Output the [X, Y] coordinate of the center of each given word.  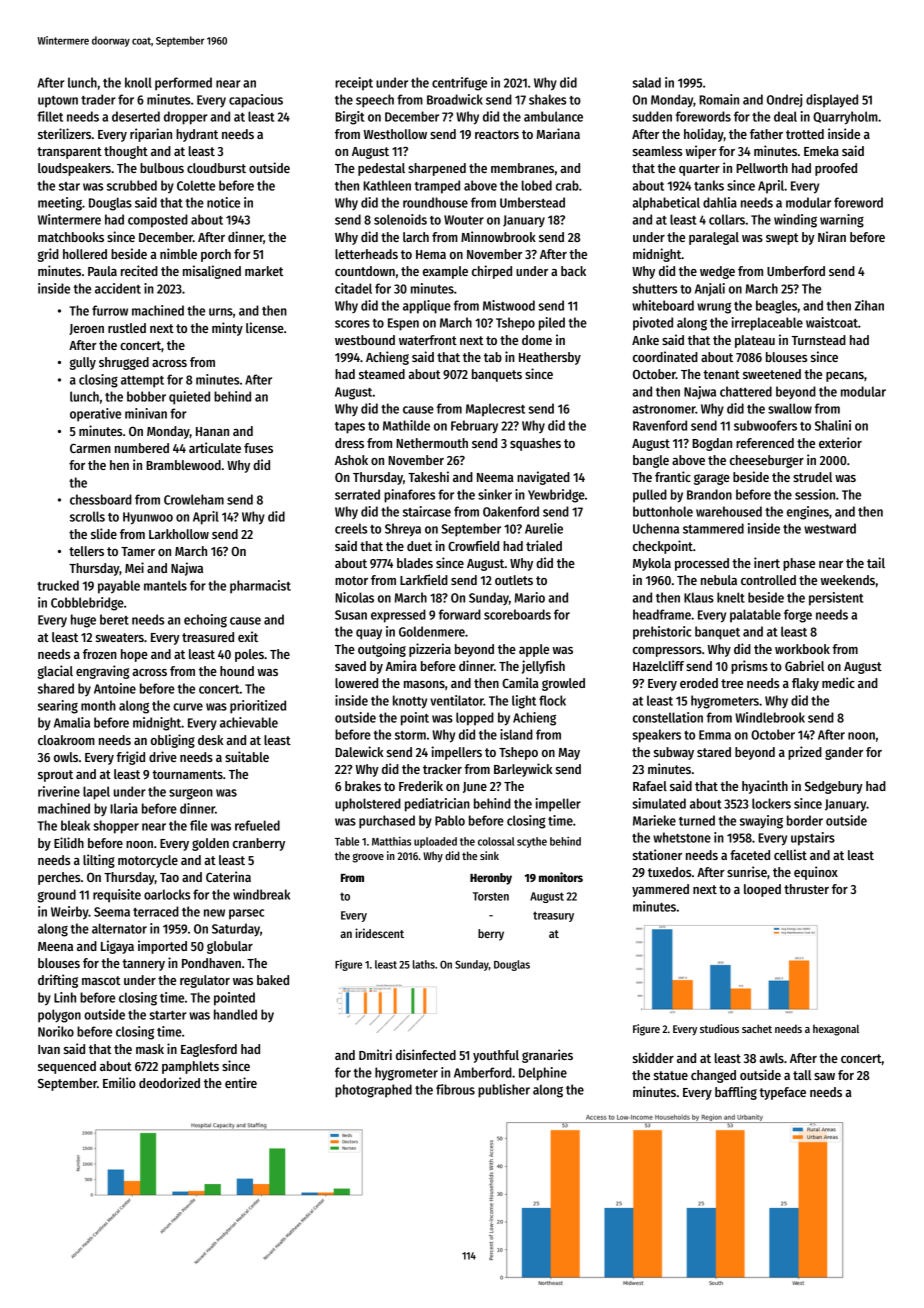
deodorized [169, 1082]
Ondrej [784, 100]
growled [563, 684]
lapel [96, 793]
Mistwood [509, 305]
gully [82, 363]
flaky [805, 684]
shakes [547, 99]
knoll [138, 82]
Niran [832, 236]
